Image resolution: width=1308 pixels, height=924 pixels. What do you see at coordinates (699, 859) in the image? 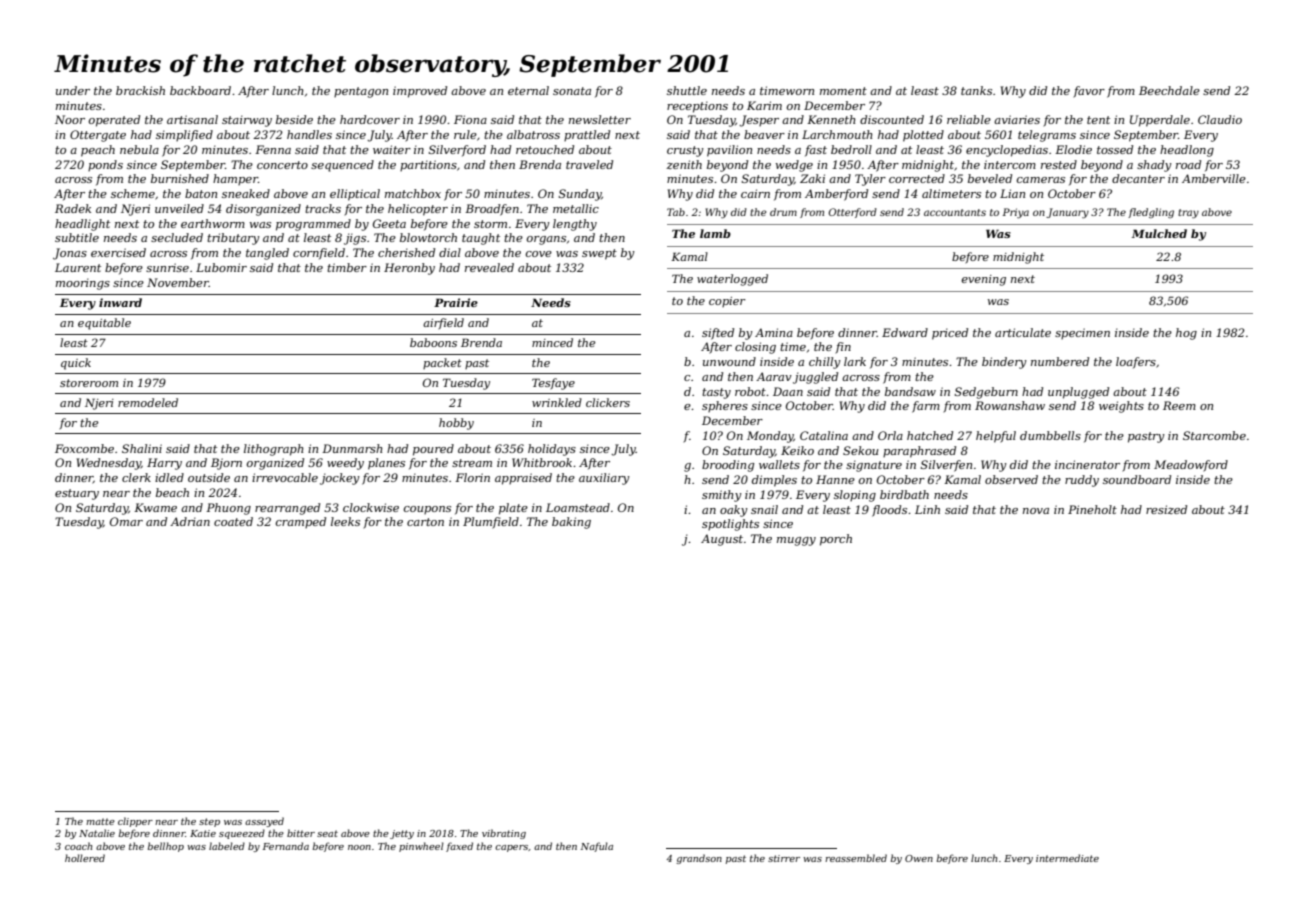
I see `grandson` at bounding box center [699, 859].
